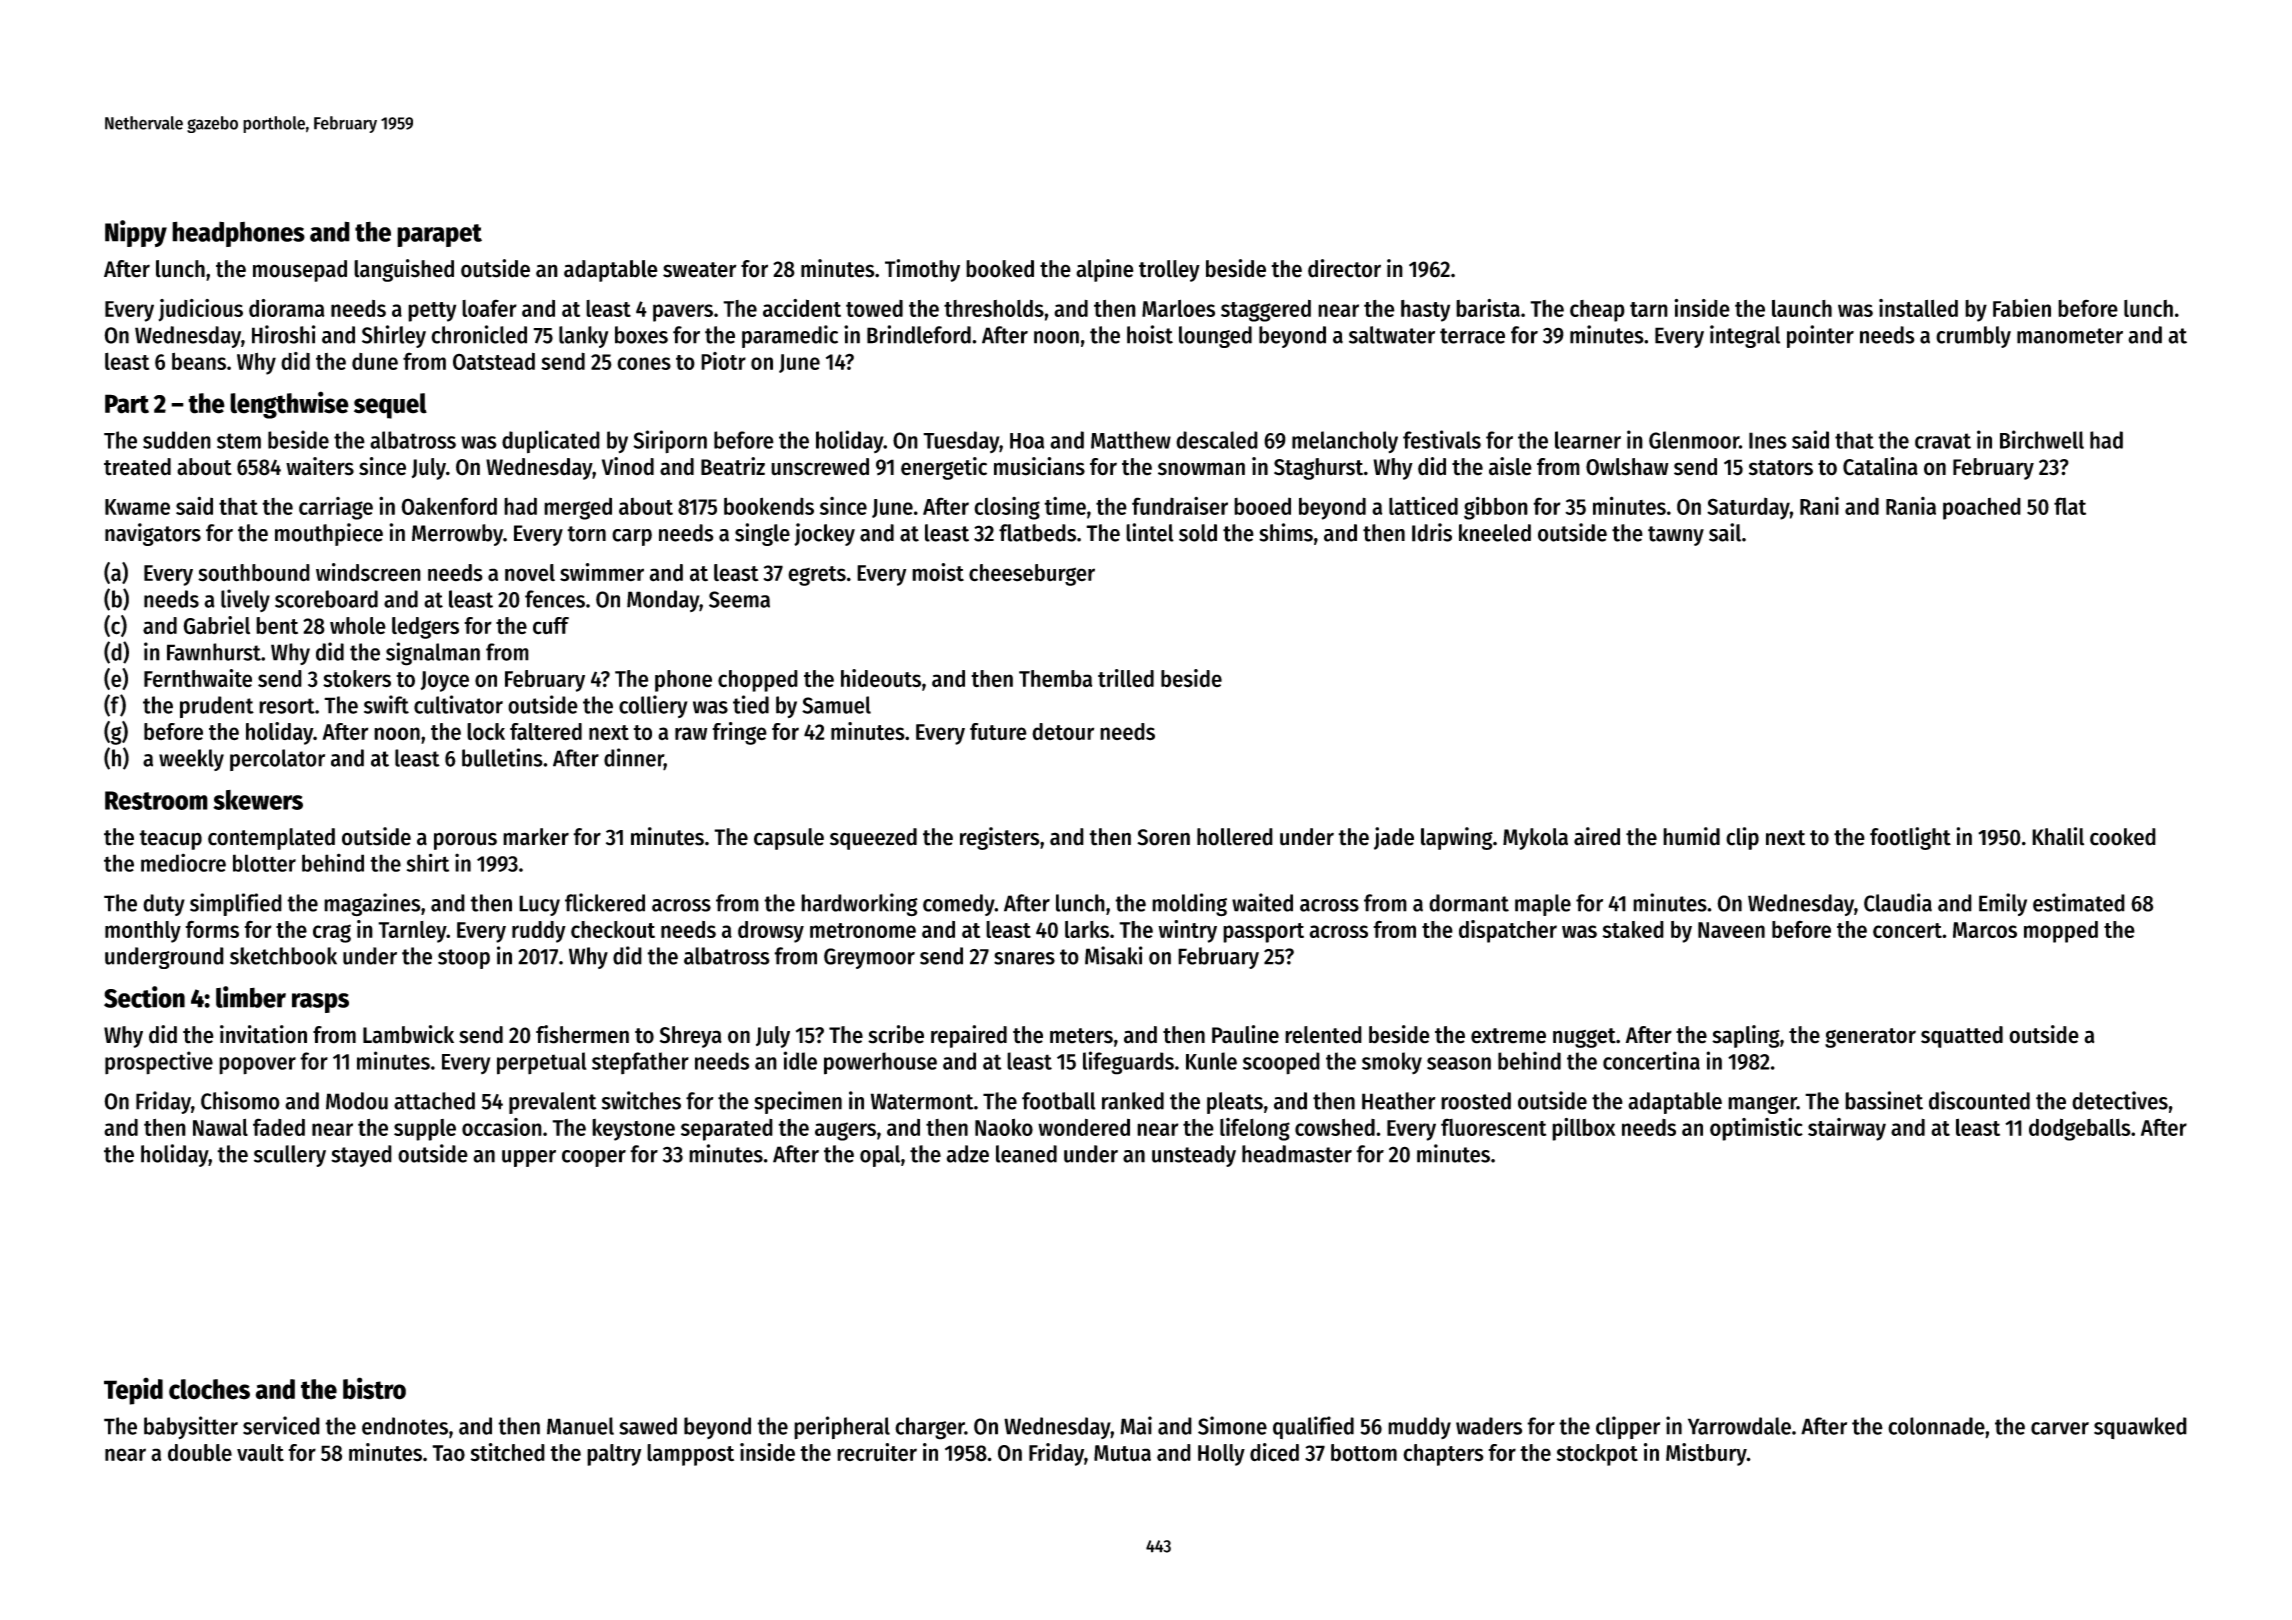 The image size is (2292, 1620). Describe the element at coordinates (880, 1156) in the page. I see `opal` at that location.
